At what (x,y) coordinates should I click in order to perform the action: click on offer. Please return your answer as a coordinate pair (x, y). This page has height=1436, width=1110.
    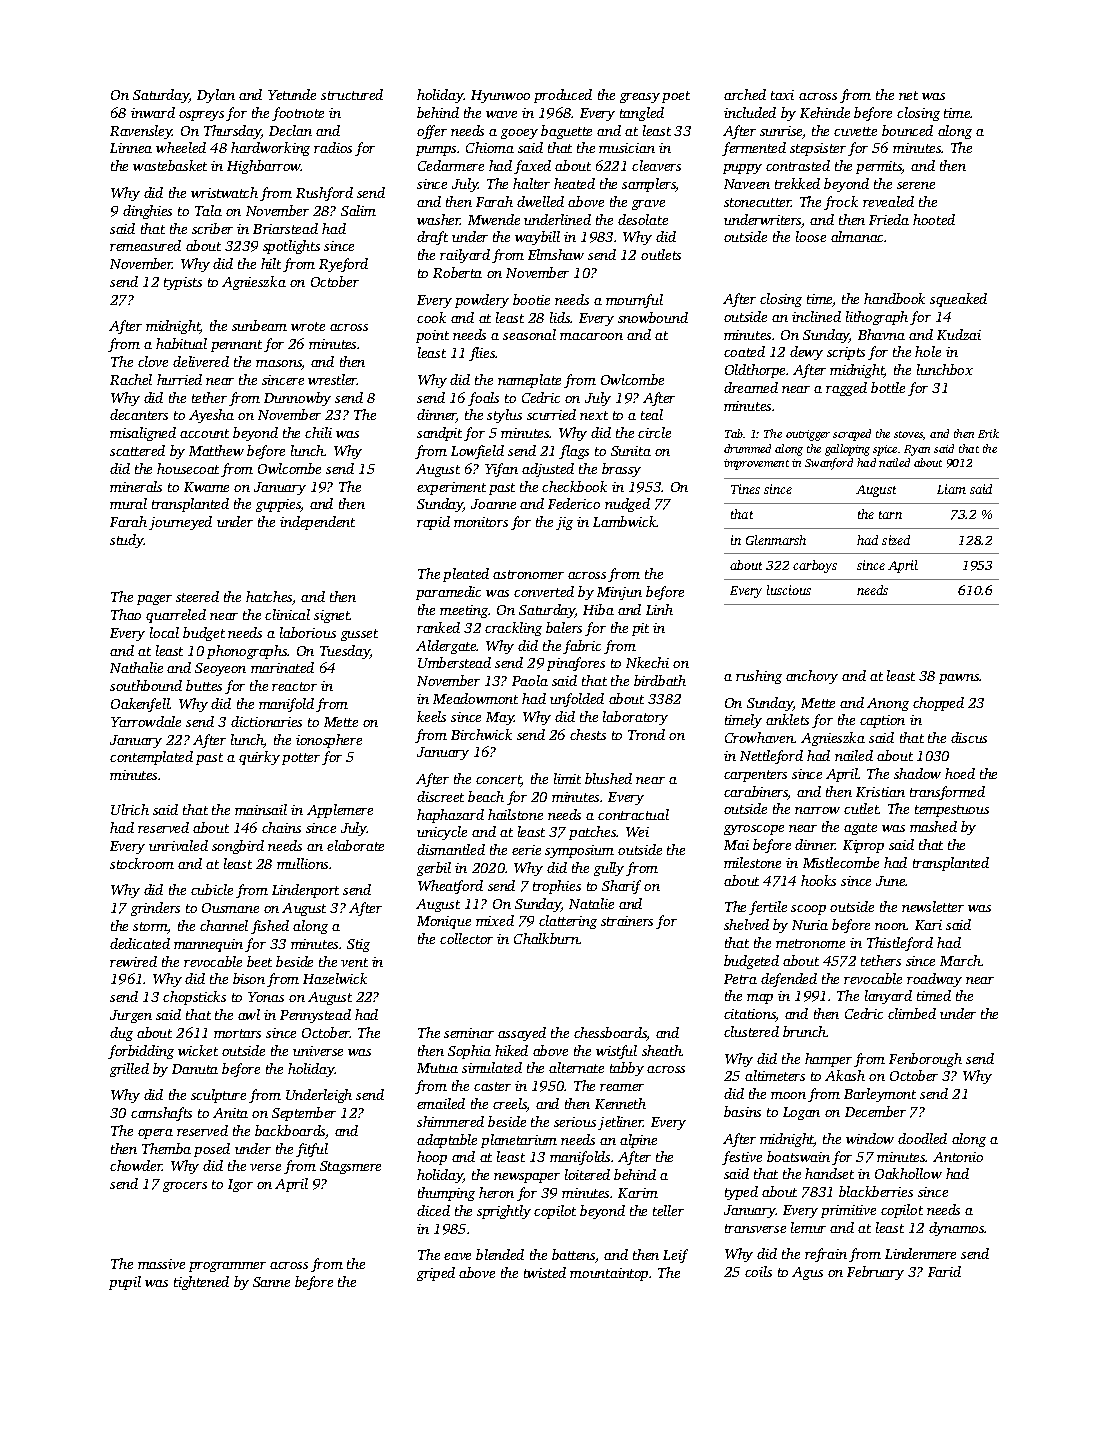
    Looking at the image, I should click on (432, 132).
